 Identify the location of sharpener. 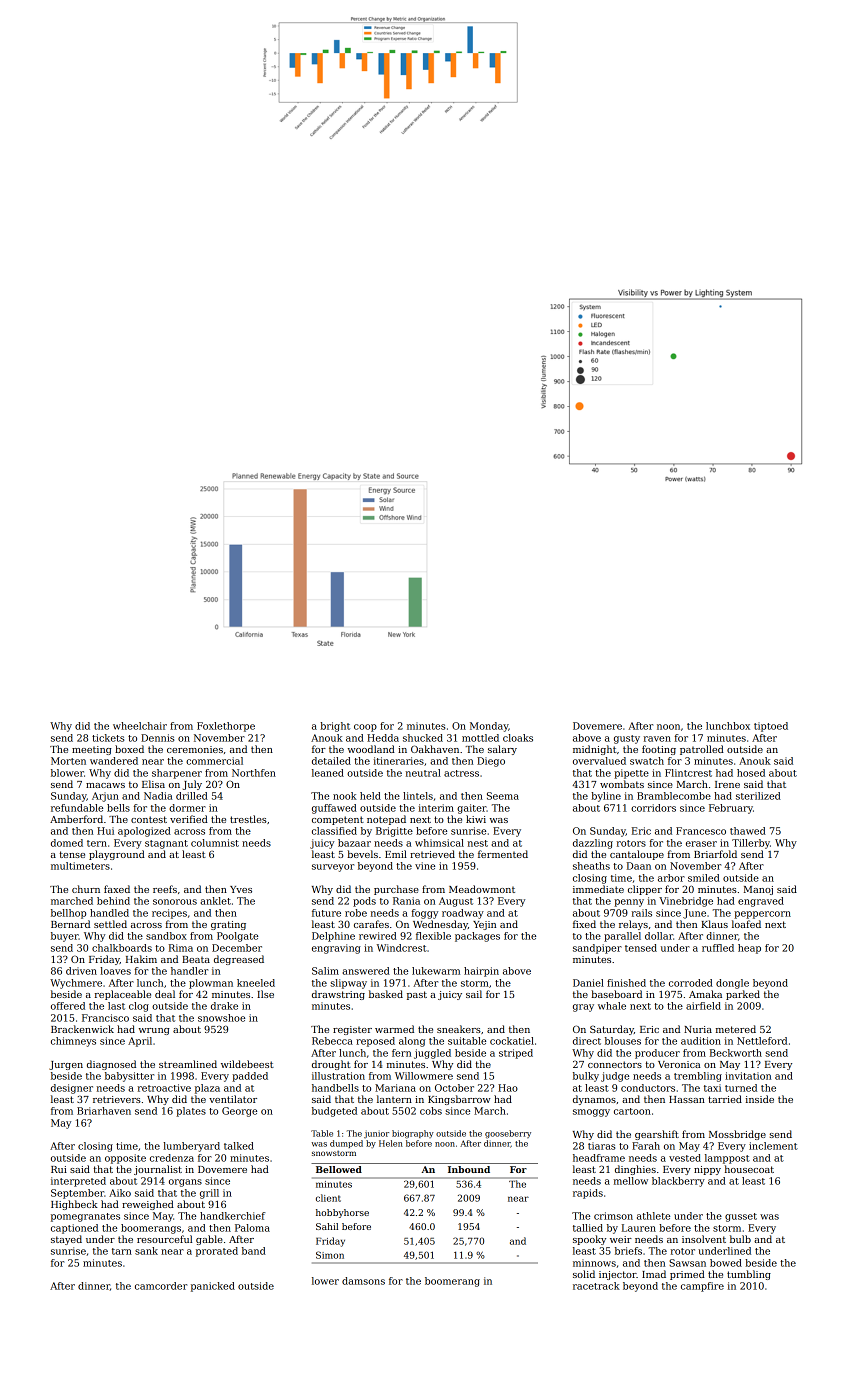
(177, 774).
